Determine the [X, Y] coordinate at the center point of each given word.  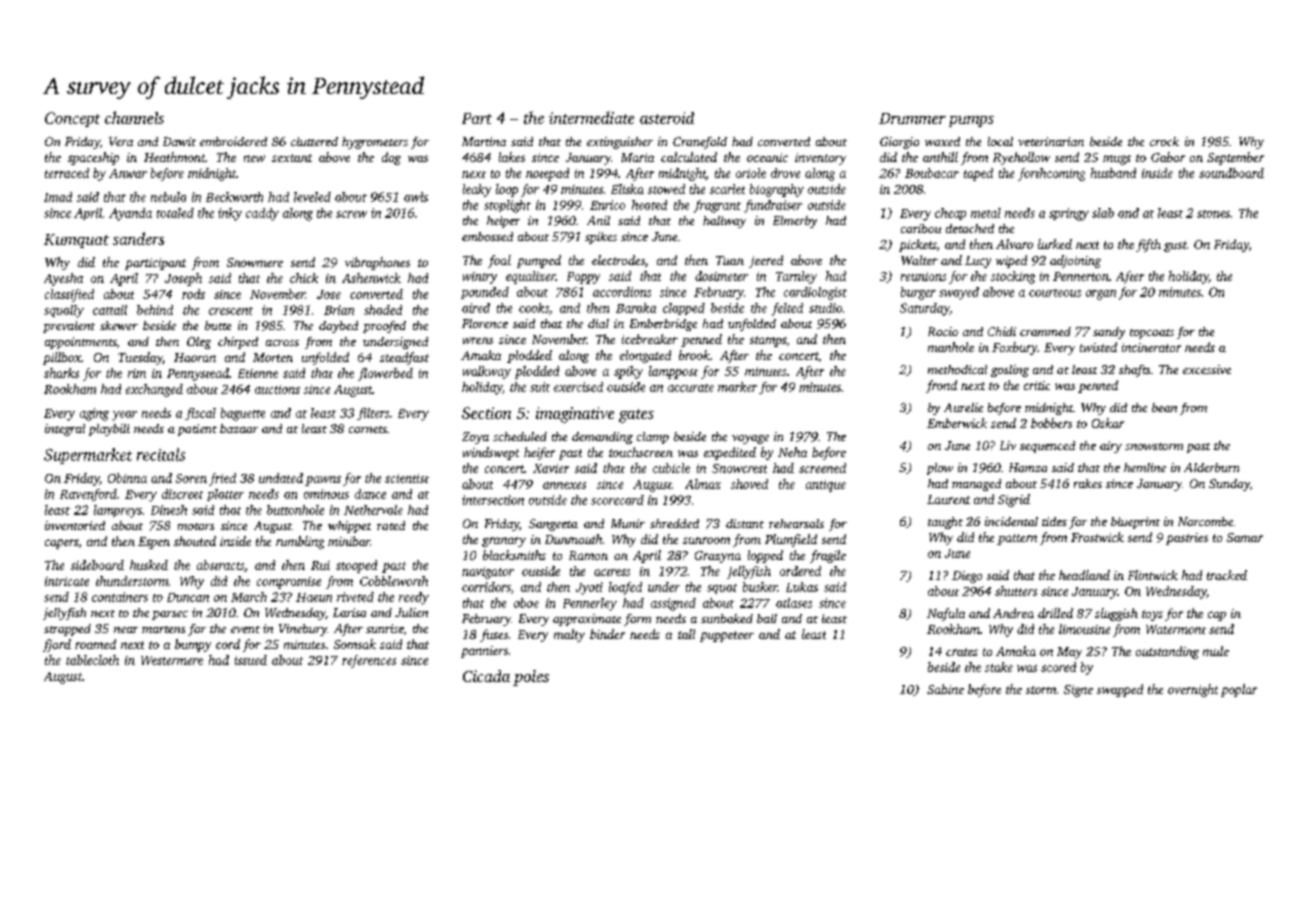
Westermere [172, 660]
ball [767, 618]
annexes [564, 485]
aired [476, 308]
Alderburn [1211, 467]
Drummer [912, 118]
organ [1101, 295]
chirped [238, 343]
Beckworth [234, 197]
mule [1216, 651]
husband [1113, 173]
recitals [161, 454]
